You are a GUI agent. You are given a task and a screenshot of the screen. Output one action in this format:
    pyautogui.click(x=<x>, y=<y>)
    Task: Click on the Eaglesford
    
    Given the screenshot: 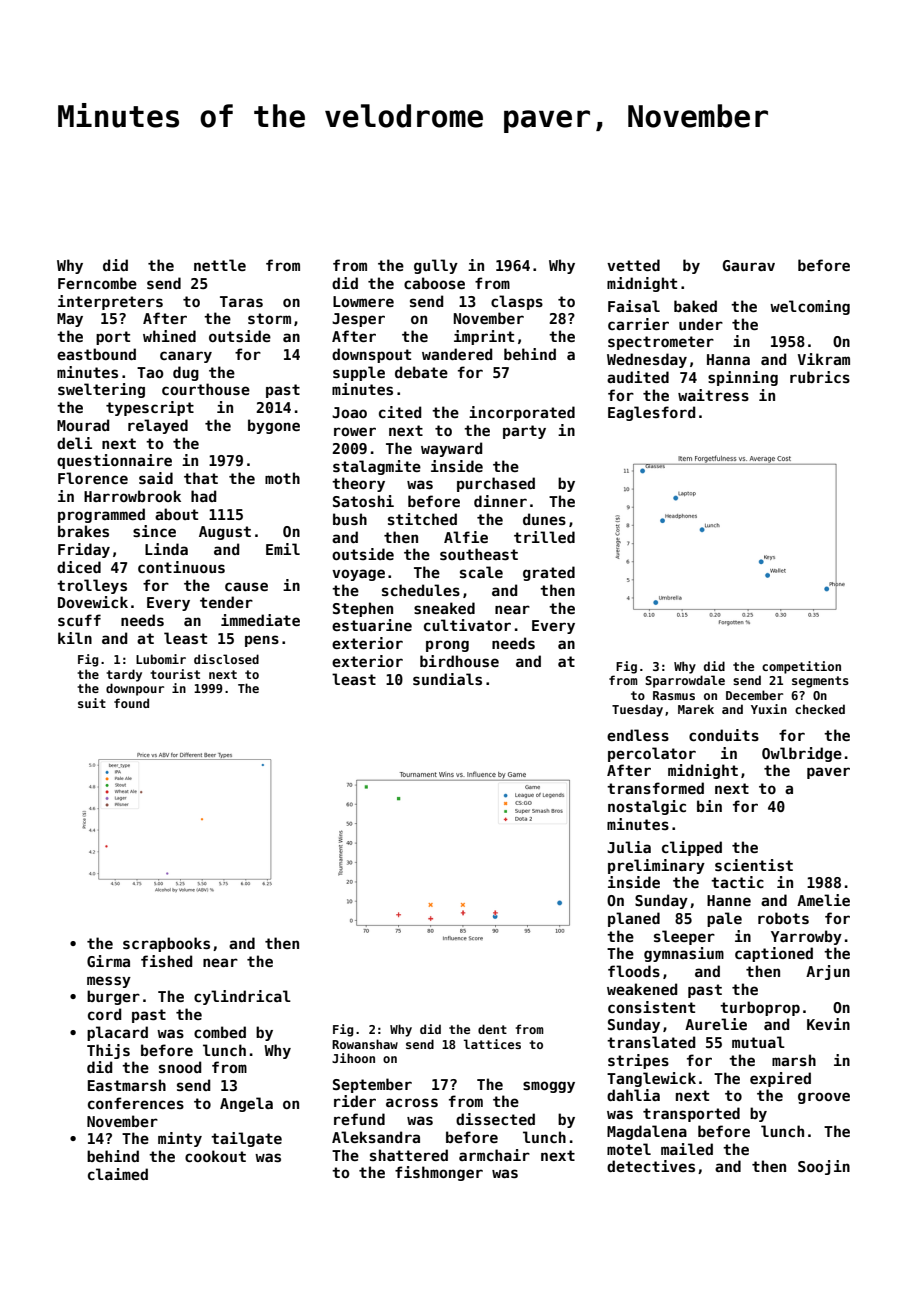 What is the action you would take?
    pyautogui.click(x=651, y=413)
